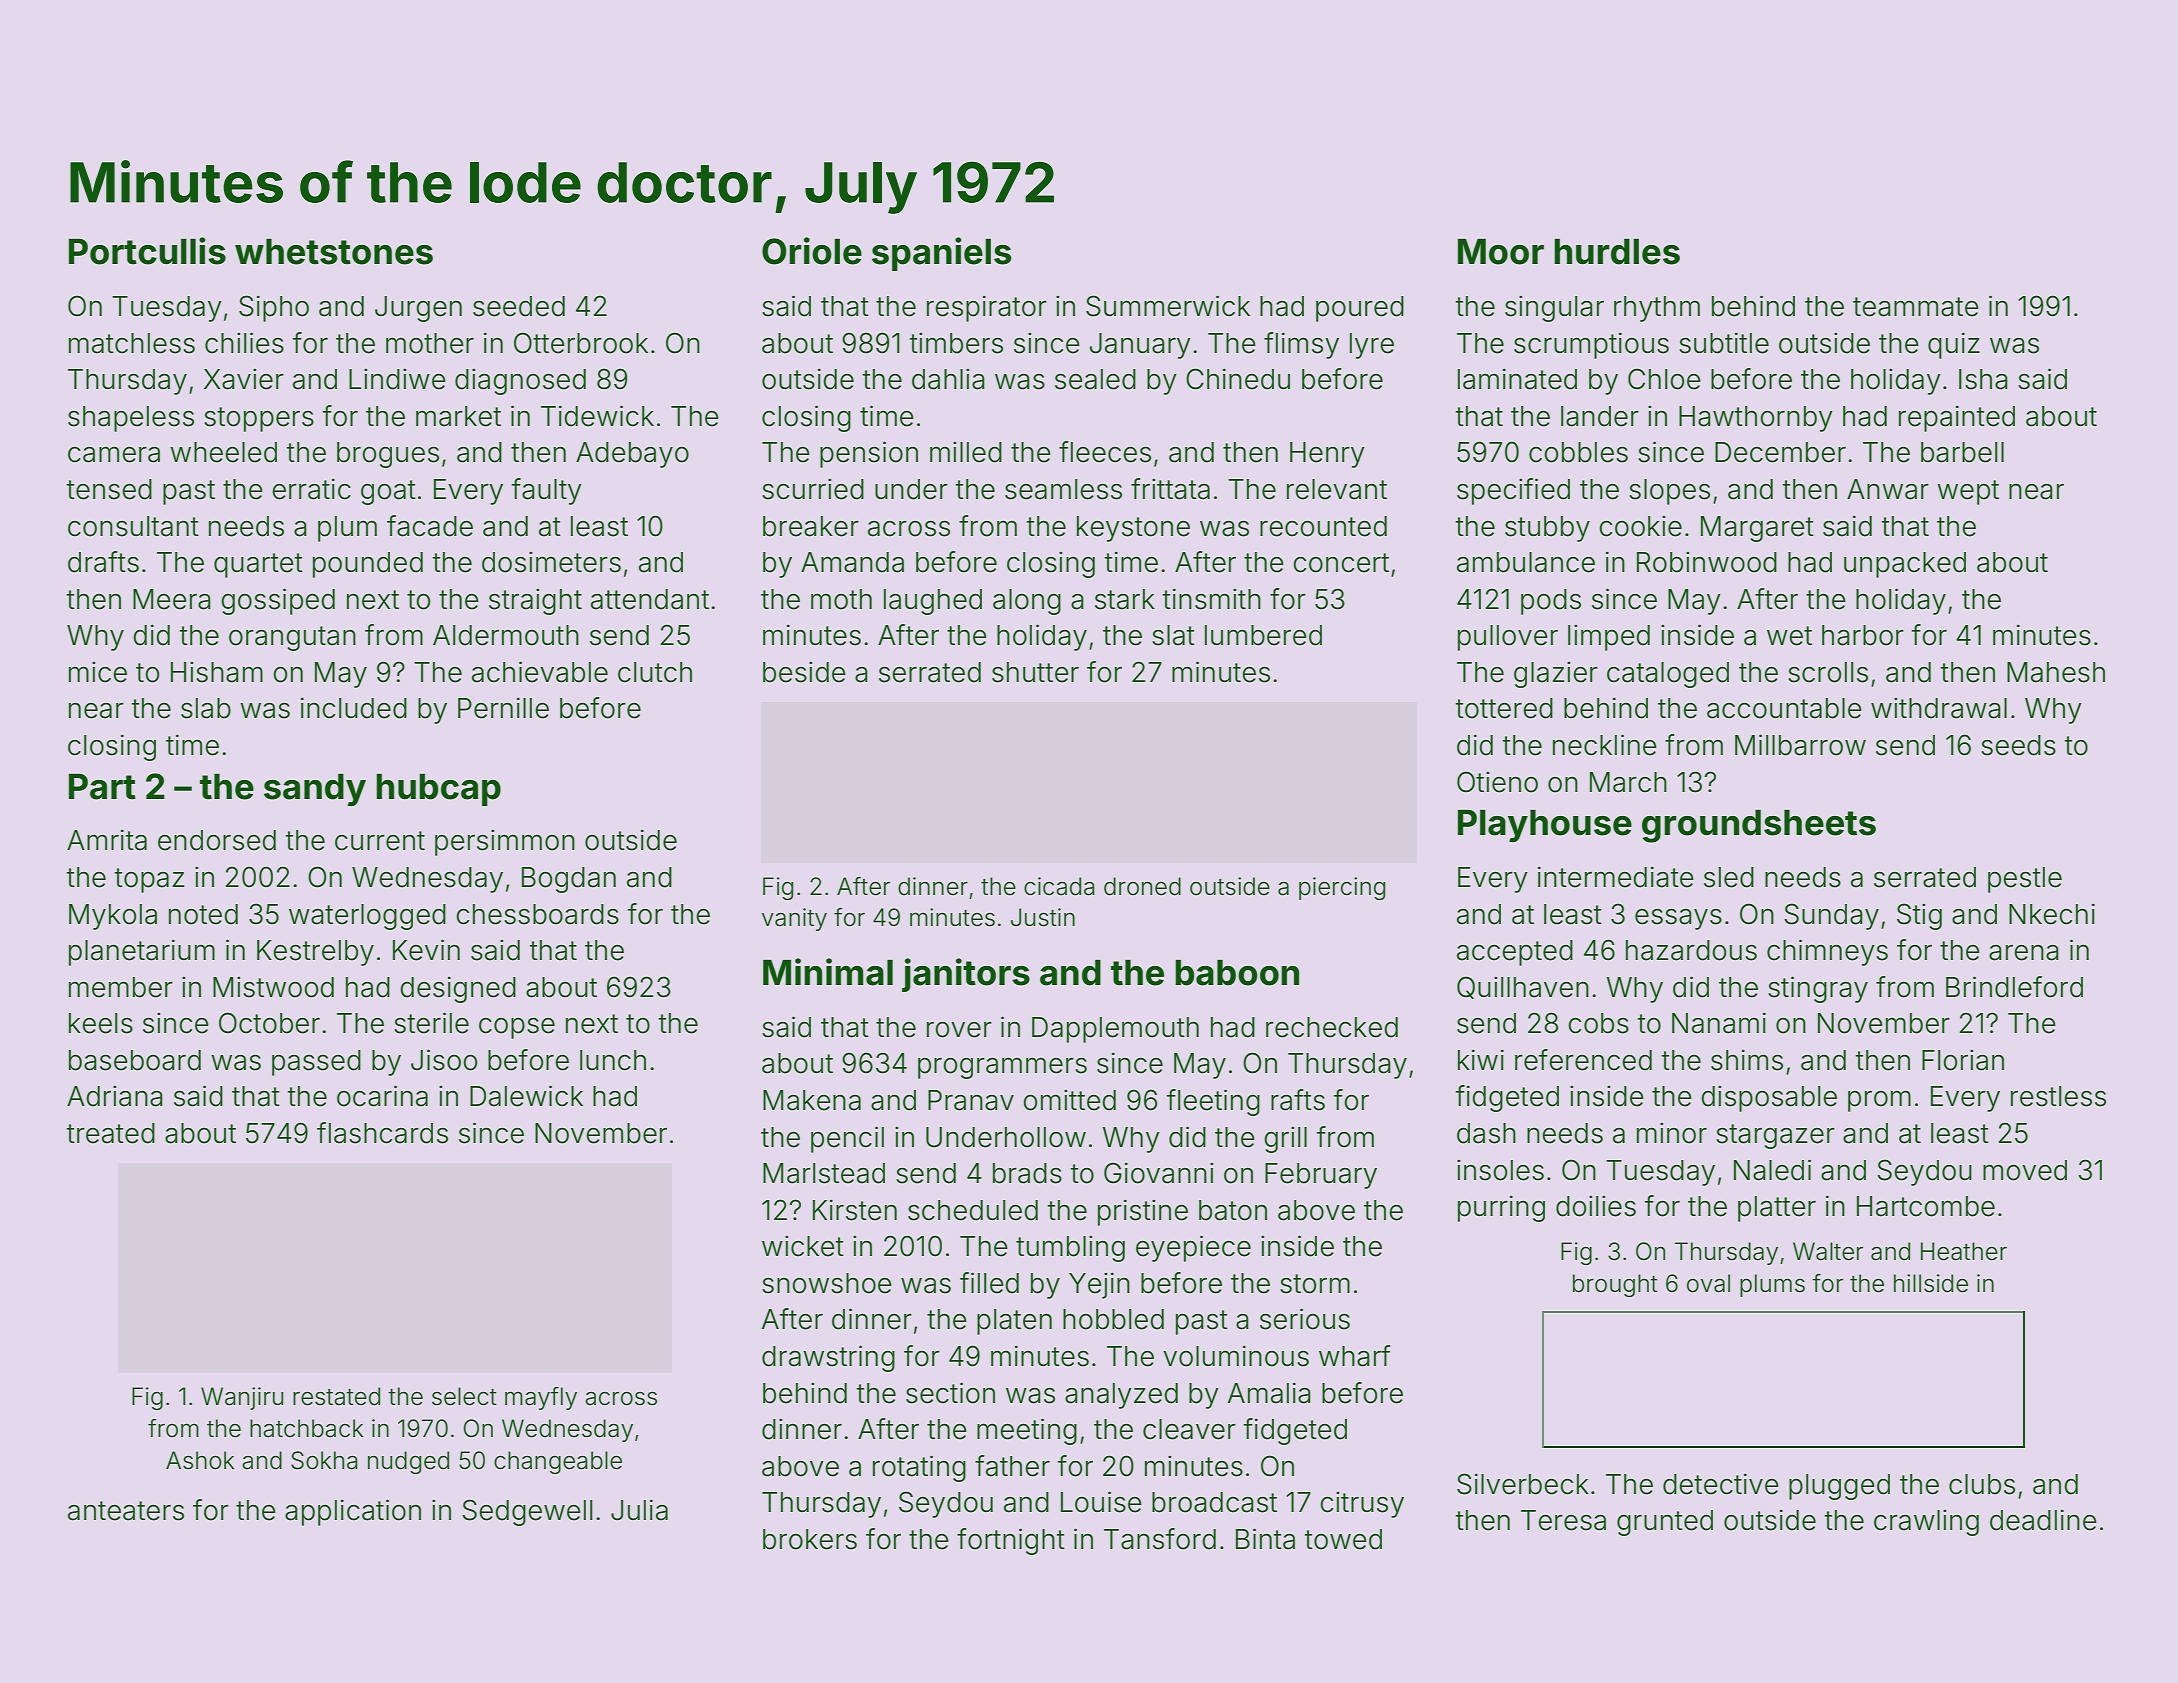 This image has height=1683, width=2178. What do you see at coordinates (172, 599) in the image?
I see `Meera` at bounding box center [172, 599].
